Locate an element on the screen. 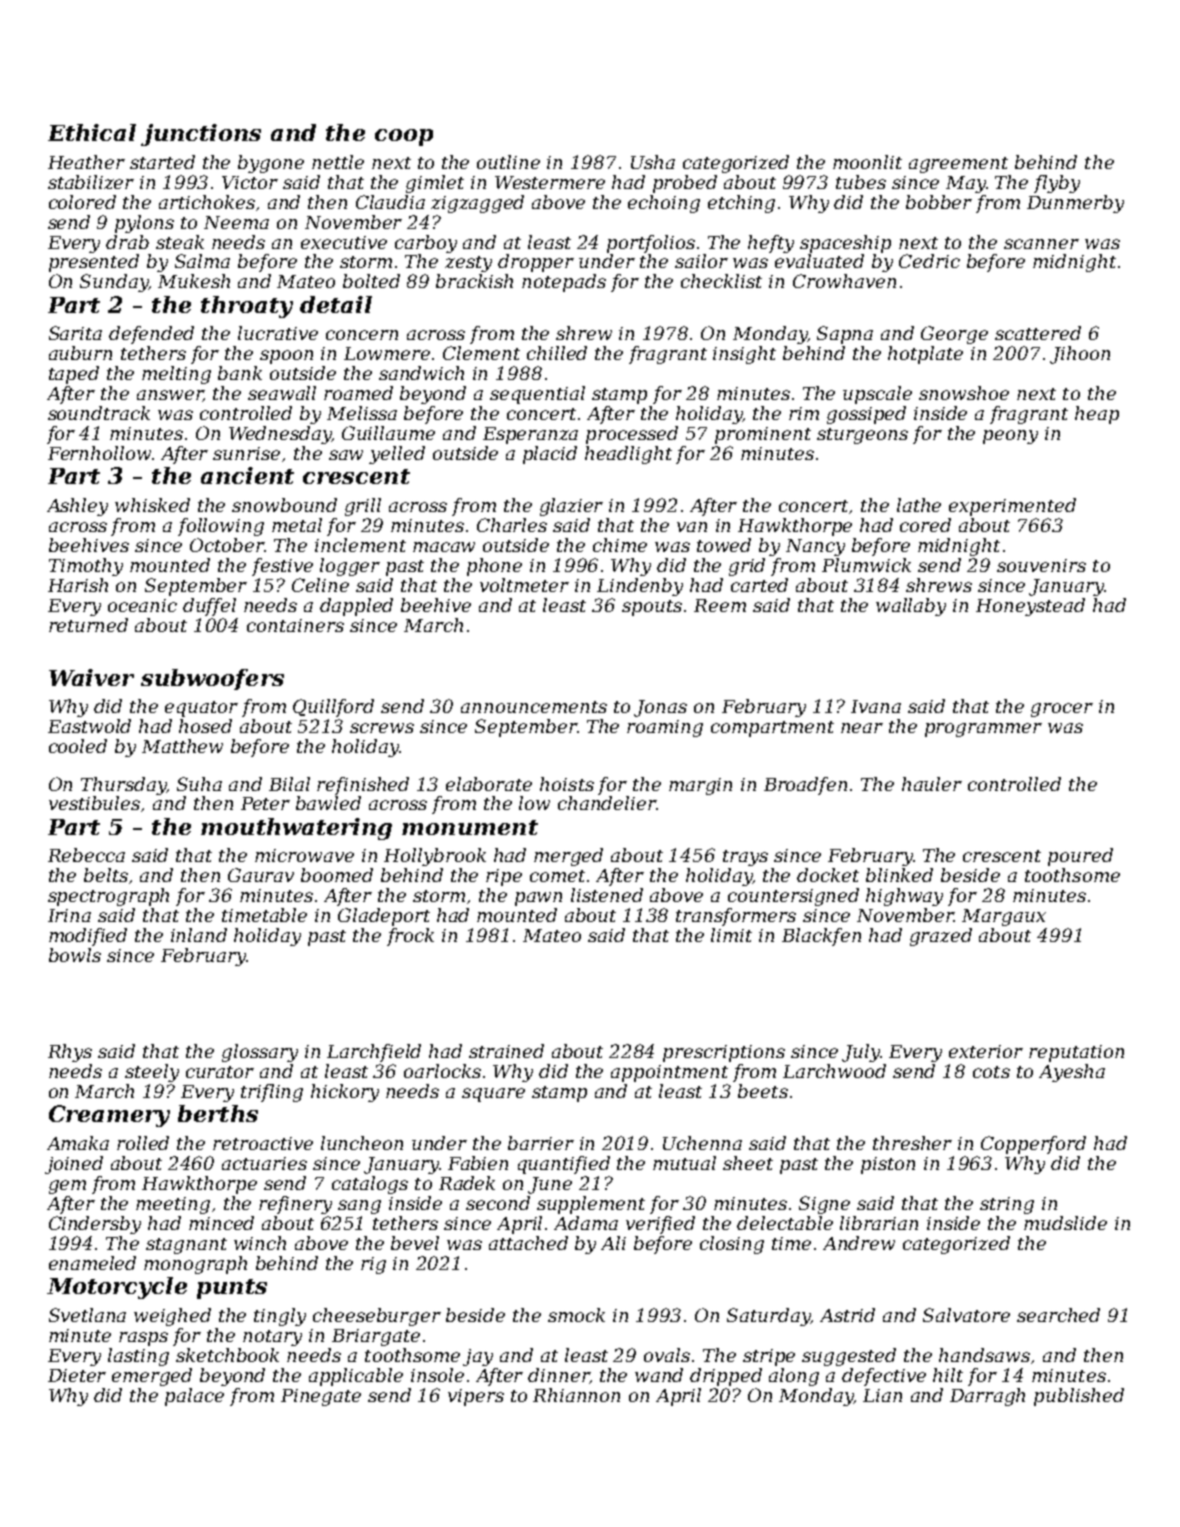 This screenshot has width=1180, height=1527. announcements is located at coordinates (534, 707).
